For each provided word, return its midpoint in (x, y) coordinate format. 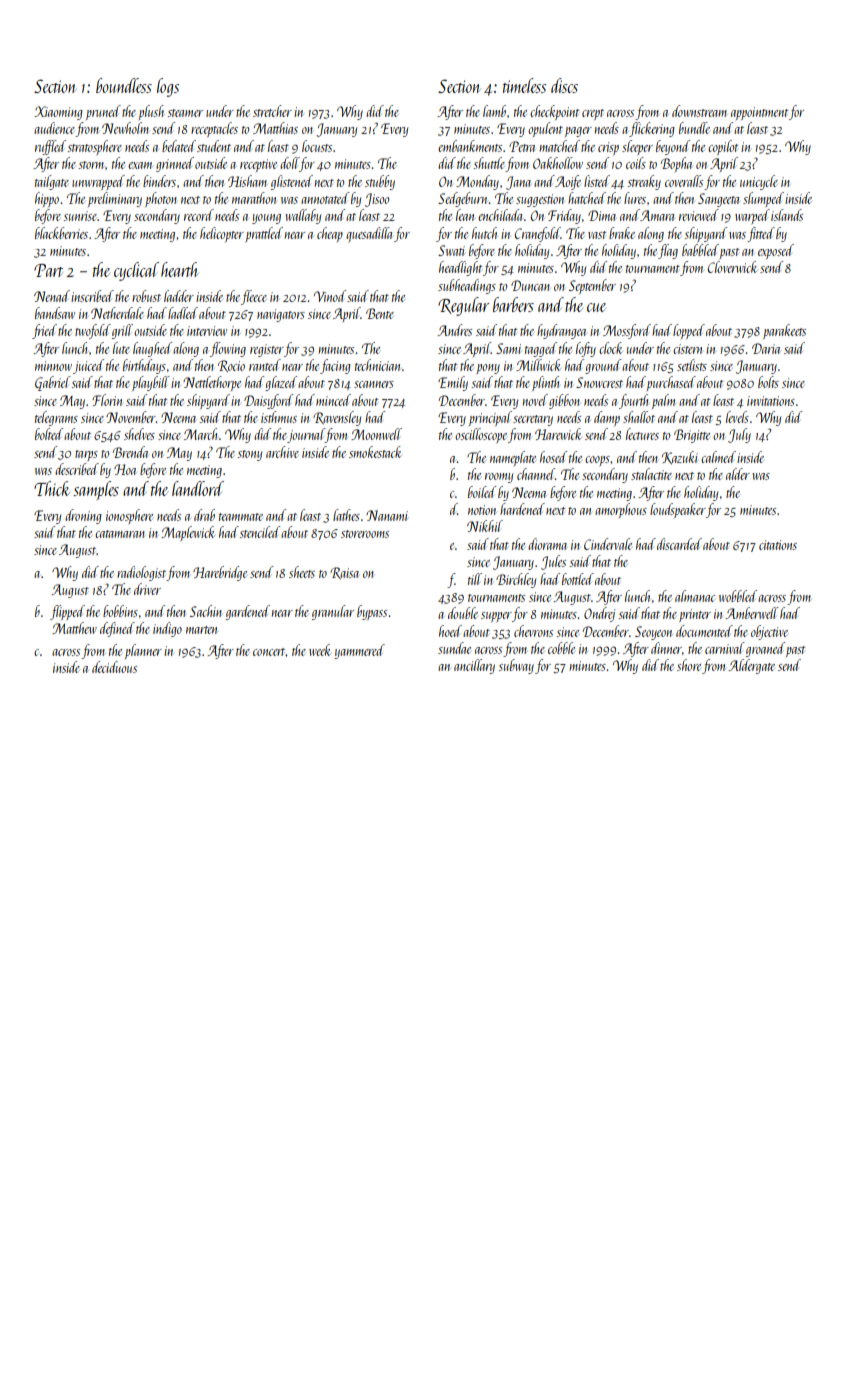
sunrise (80, 216)
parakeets (784, 331)
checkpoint (554, 112)
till (475, 579)
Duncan (530, 285)
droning (83, 516)
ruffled (50, 147)
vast (597, 235)
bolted (49, 434)
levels (737, 417)
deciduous (114, 667)
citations (778, 545)
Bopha (676, 164)
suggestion (540, 200)
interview (207, 331)
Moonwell (376, 434)
